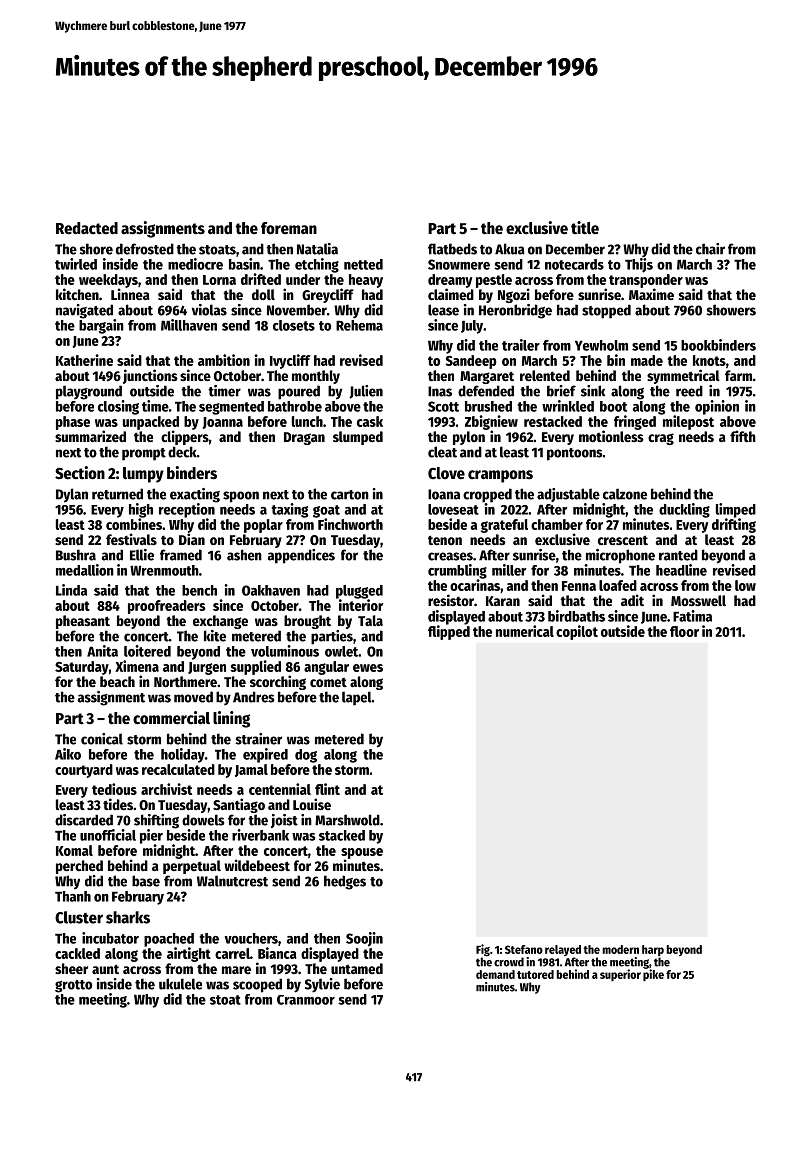  I want to click on hedges, so click(345, 882).
